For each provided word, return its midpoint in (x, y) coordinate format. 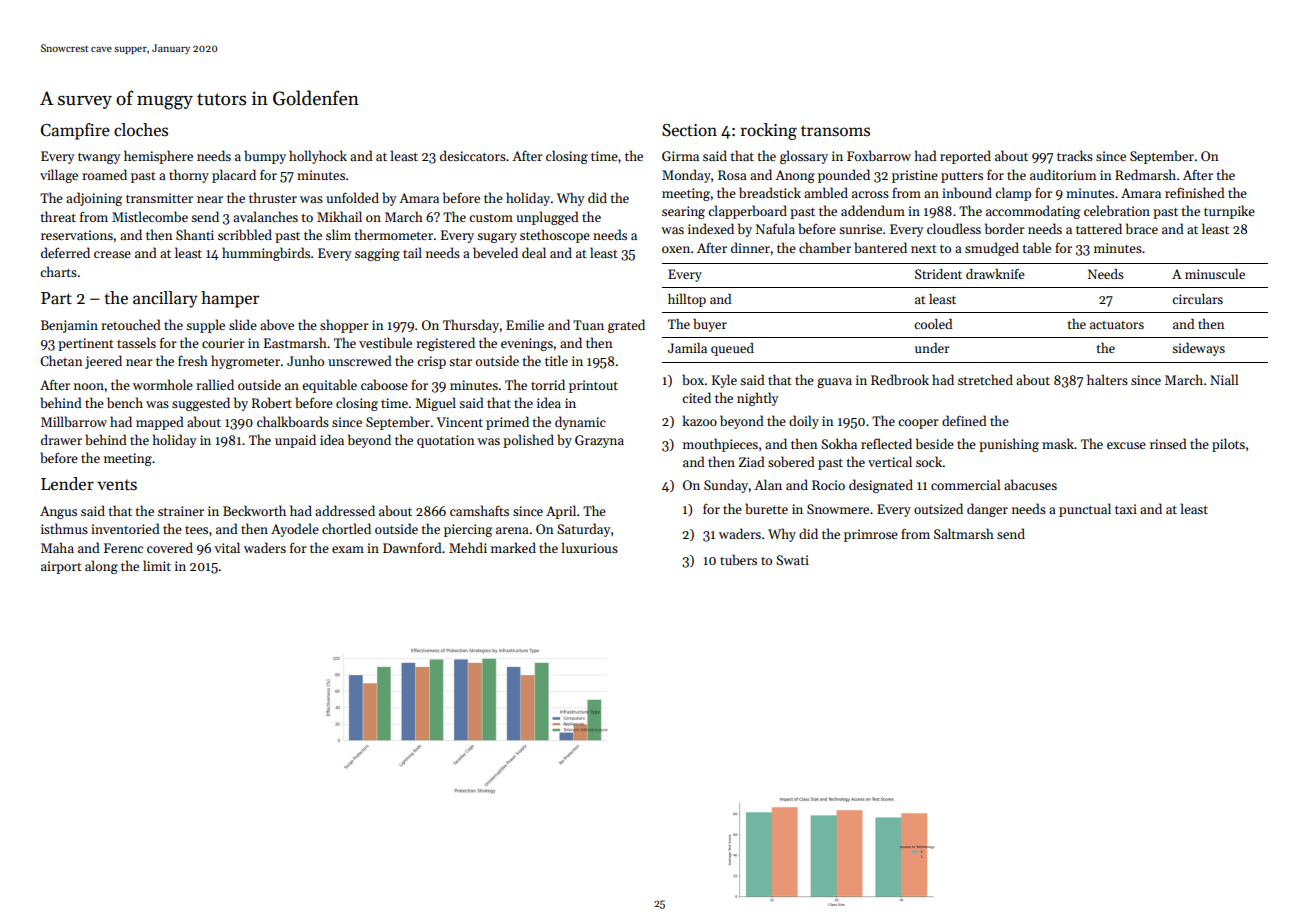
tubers (738, 559)
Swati (792, 560)
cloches (141, 130)
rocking (768, 131)
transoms (835, 131)
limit (157, 565)
